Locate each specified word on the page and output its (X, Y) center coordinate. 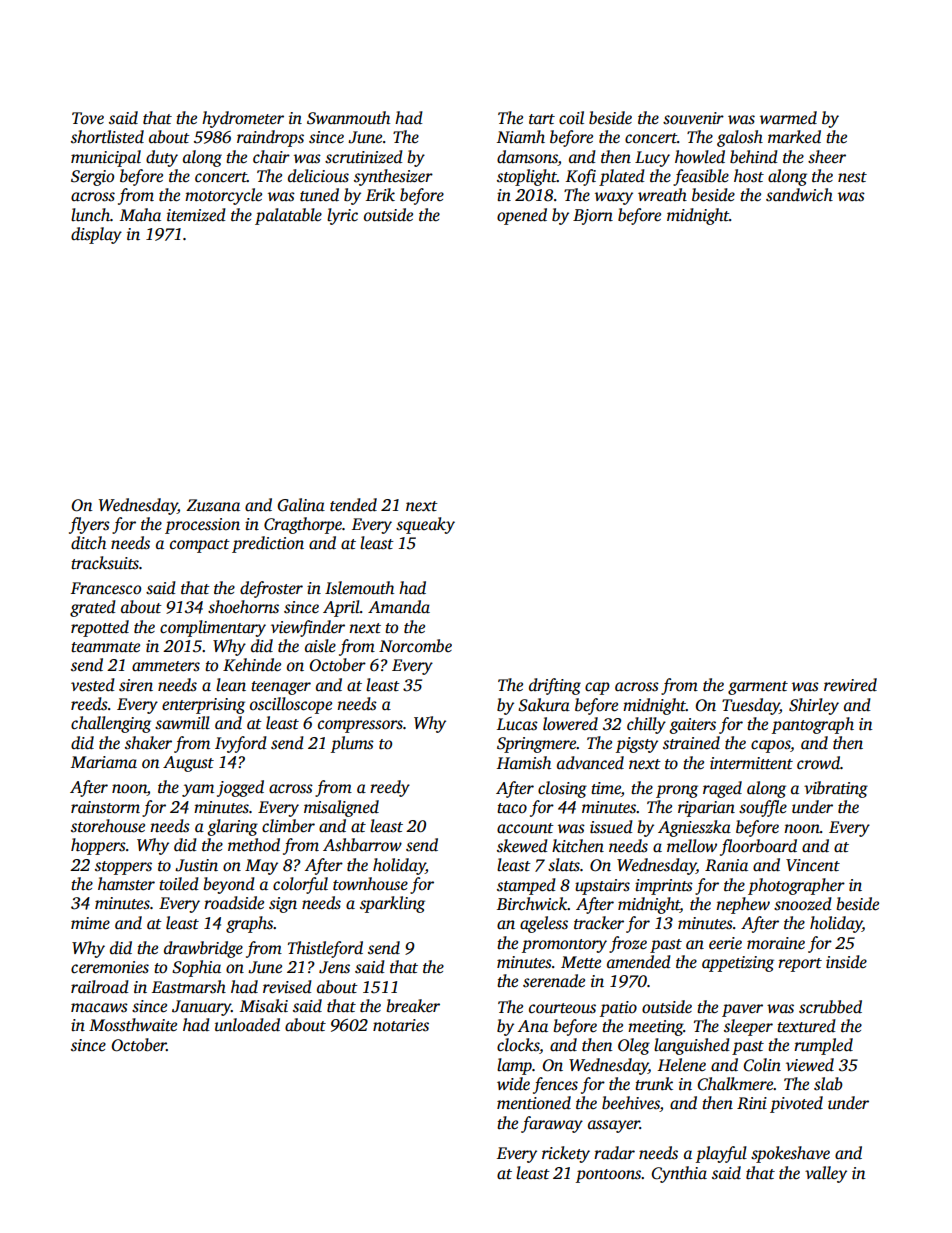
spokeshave (790, 1154)
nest (852, 177)
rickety (566, 1154)
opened (522, 216)
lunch (90, 215)
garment (758, 688)
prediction (268, 544)
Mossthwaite (133, 1025)
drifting (555, 686)
